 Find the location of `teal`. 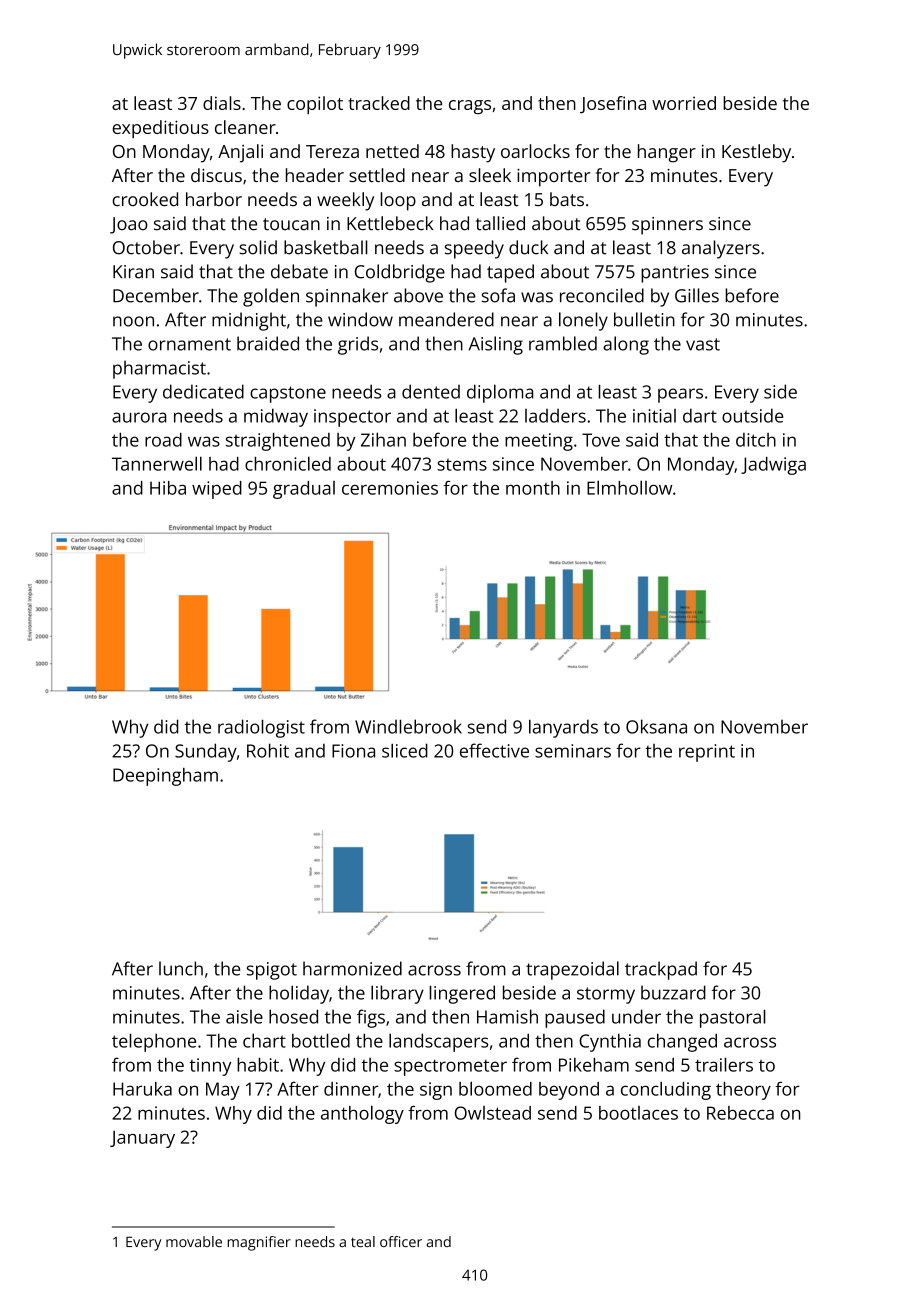

teal is located at coordinates (363, 1241).
